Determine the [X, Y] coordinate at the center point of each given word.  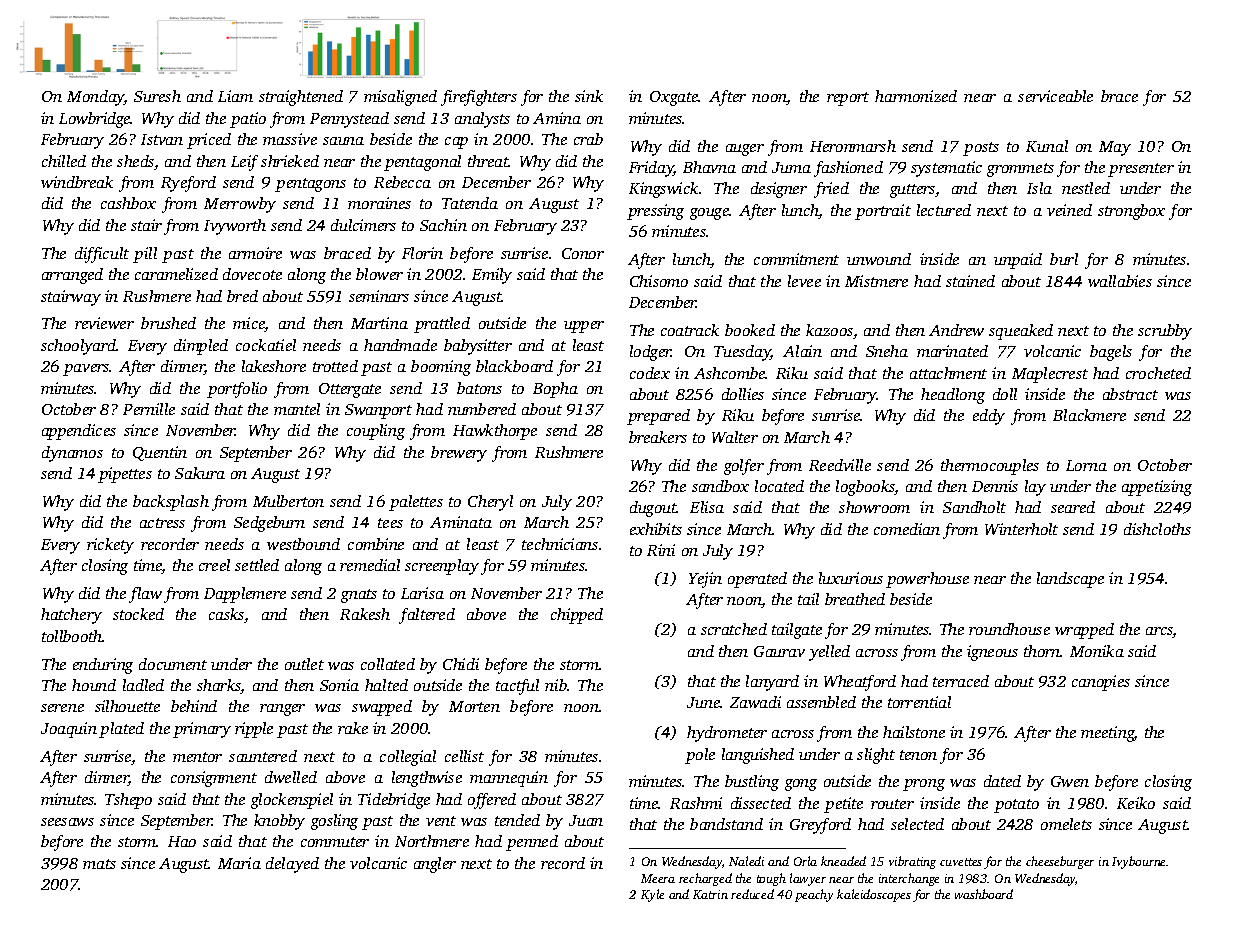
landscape [1070, 580]
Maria [239, 863]
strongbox [1131, 212]
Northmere [432, 841]
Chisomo [659, 281]
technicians [560, 544]
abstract [1130, 394]
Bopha [555, 390]
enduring [103, 666]
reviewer [104, 323]
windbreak [77, 182]
